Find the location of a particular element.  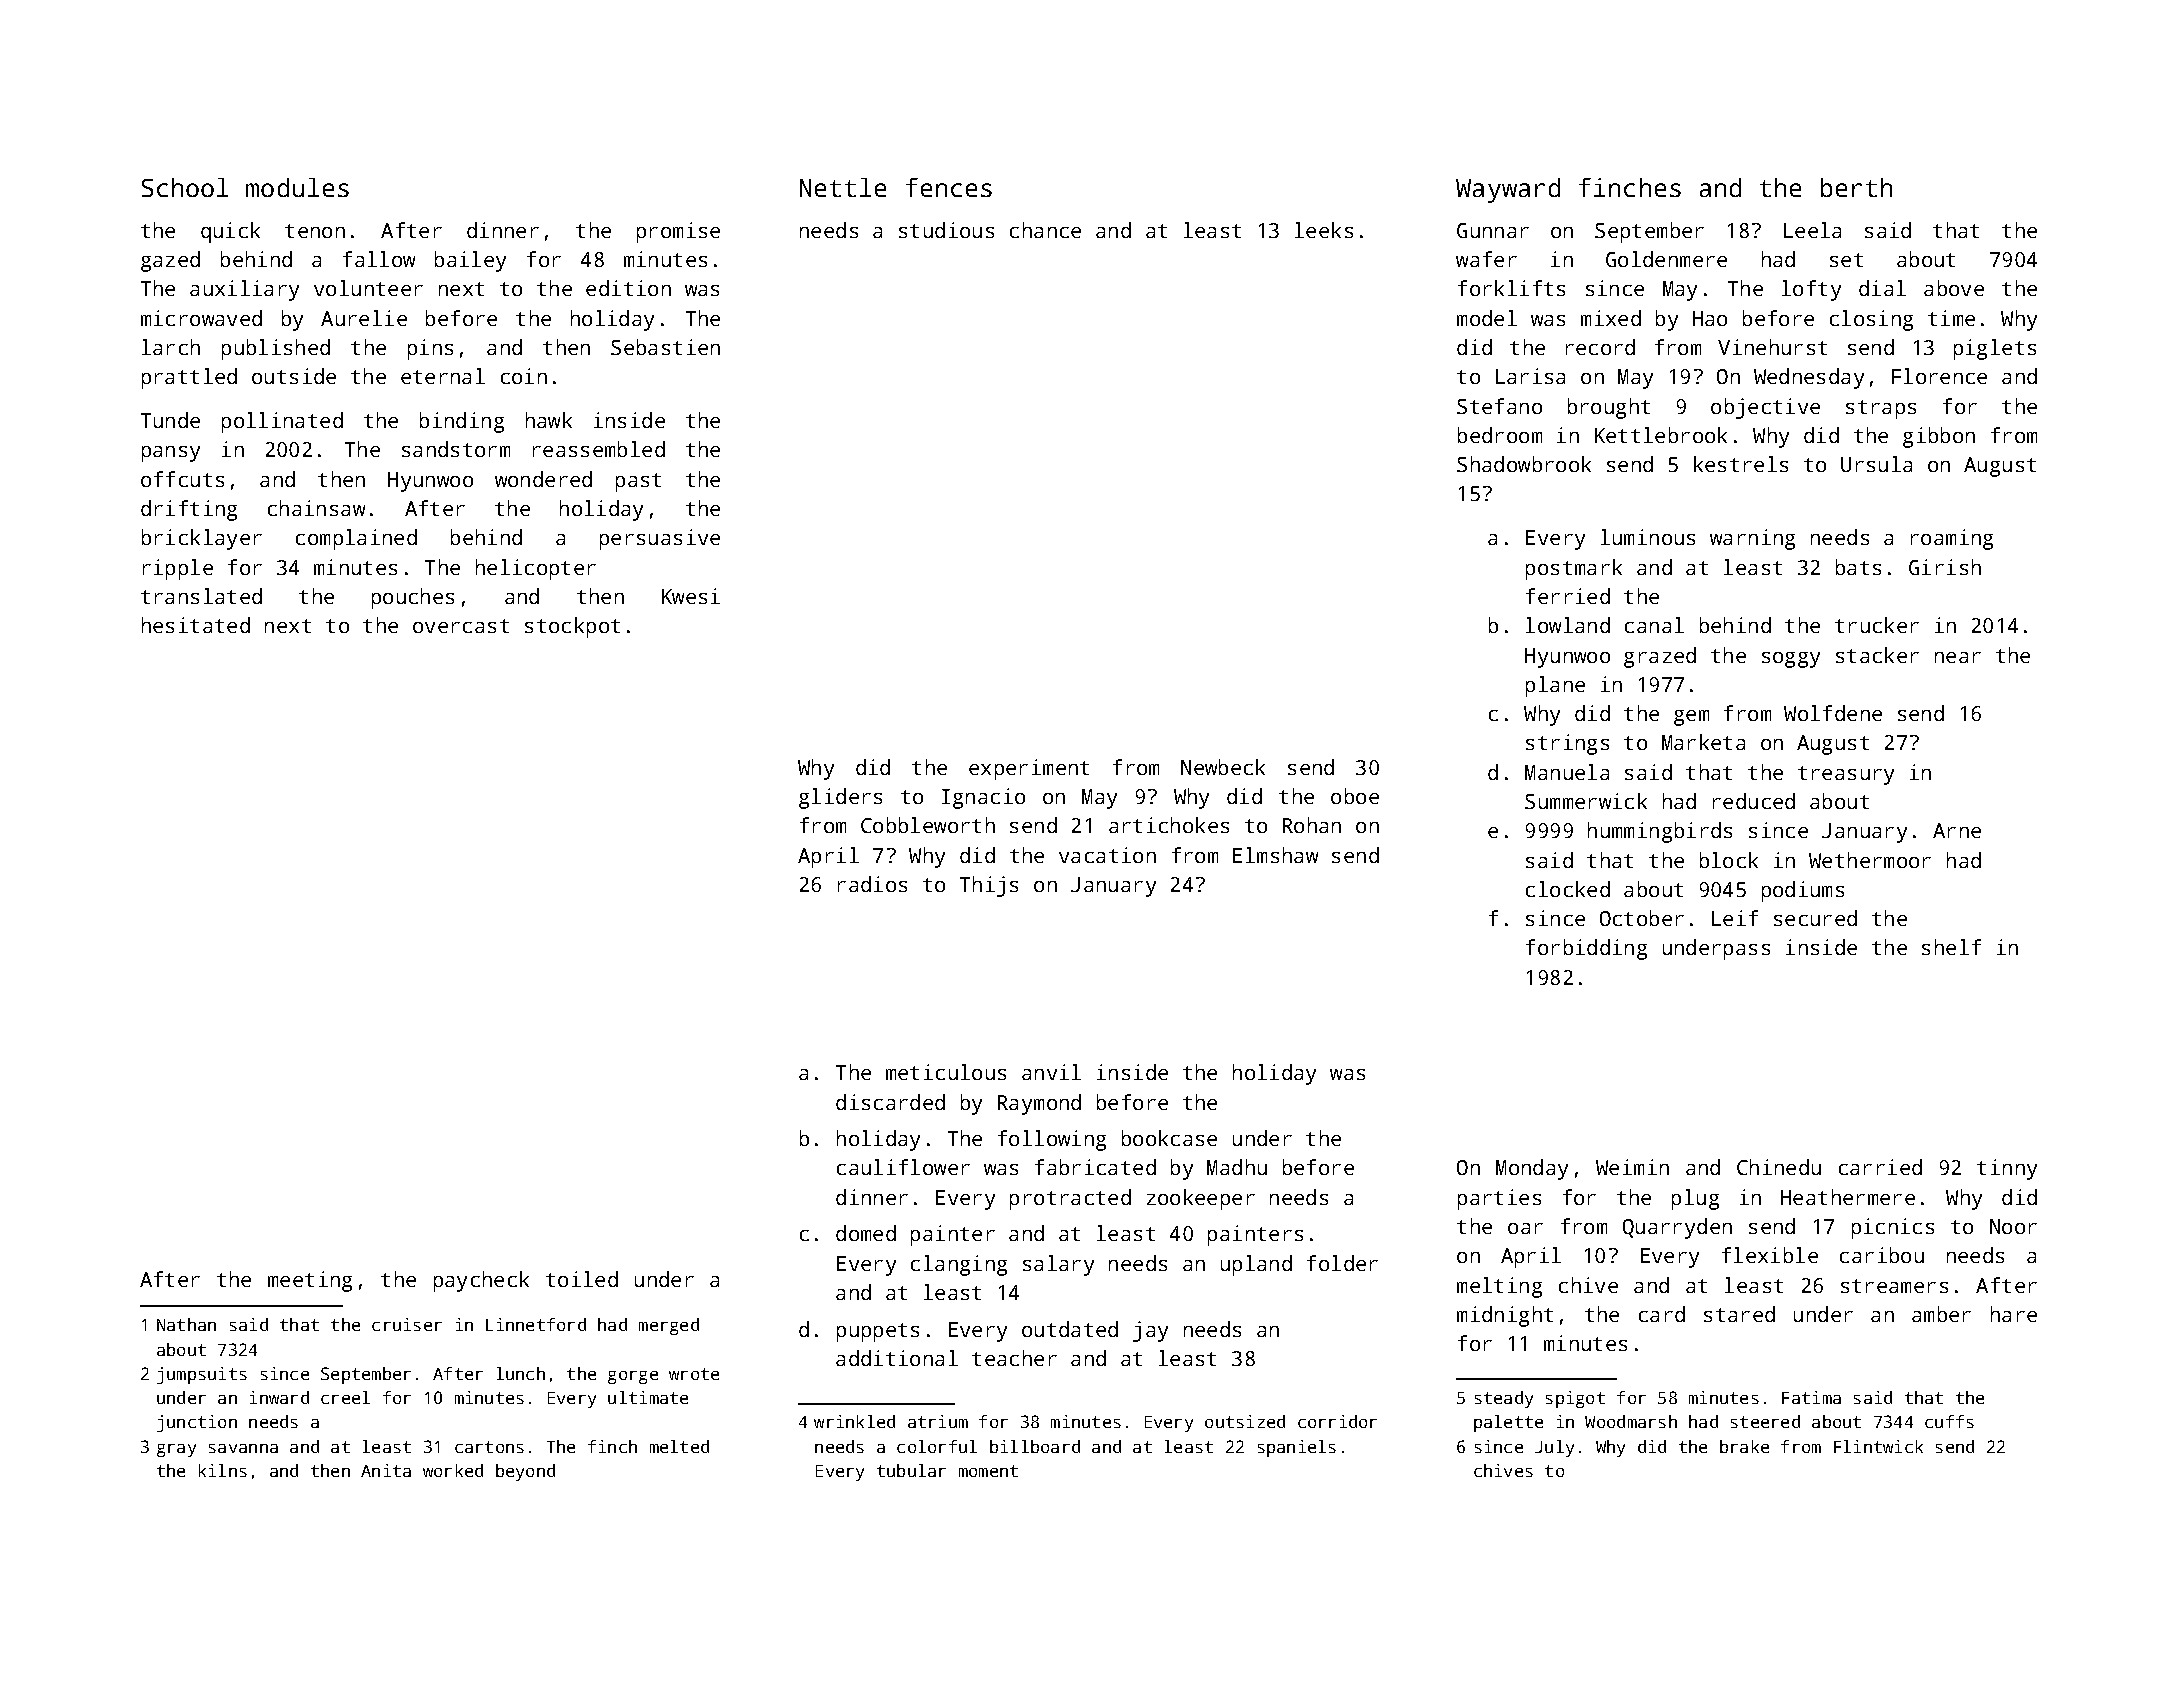

gliders is located at coordinates (840, 798).
